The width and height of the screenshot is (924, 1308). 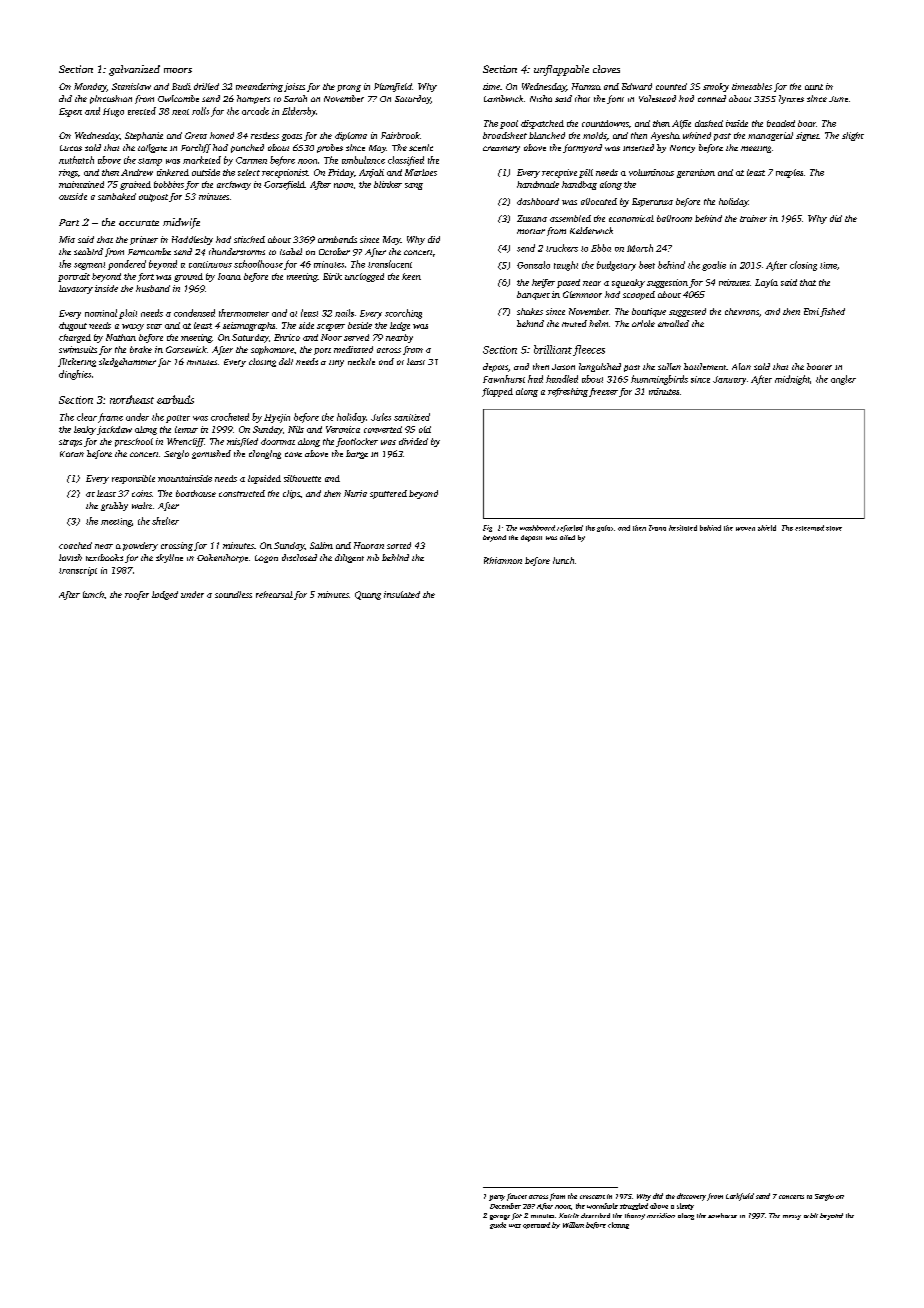 I want to click on discovery, so click(x=691, y=1197).
